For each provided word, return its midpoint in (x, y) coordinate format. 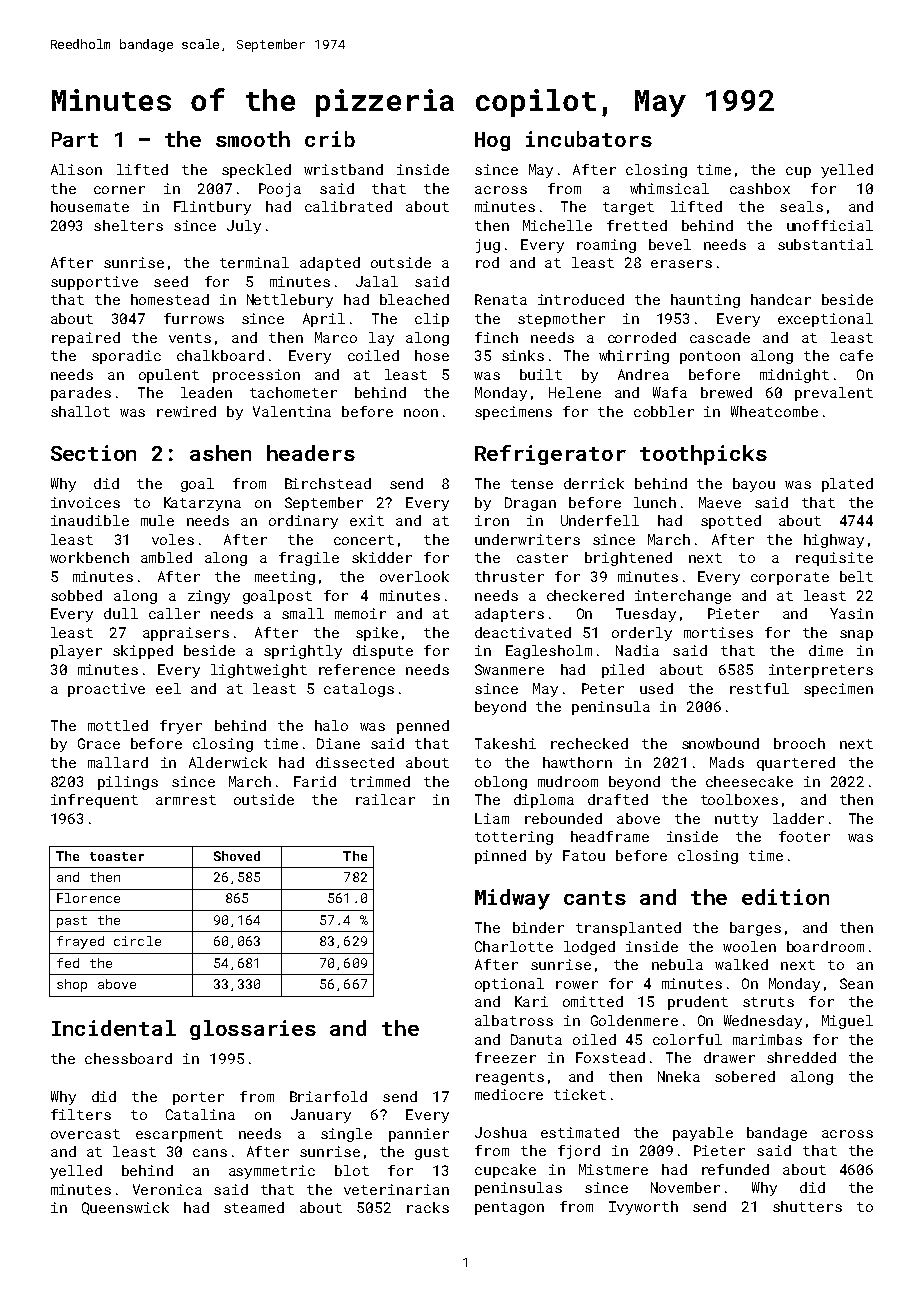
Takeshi (505, 743)
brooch (799, 743)
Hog (492, 141)
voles (173, 539)
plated (847, 485)
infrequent (94, 801)
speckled (256, 171)
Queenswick (125, 1208)
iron (492, 520)
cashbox (760, 188)
